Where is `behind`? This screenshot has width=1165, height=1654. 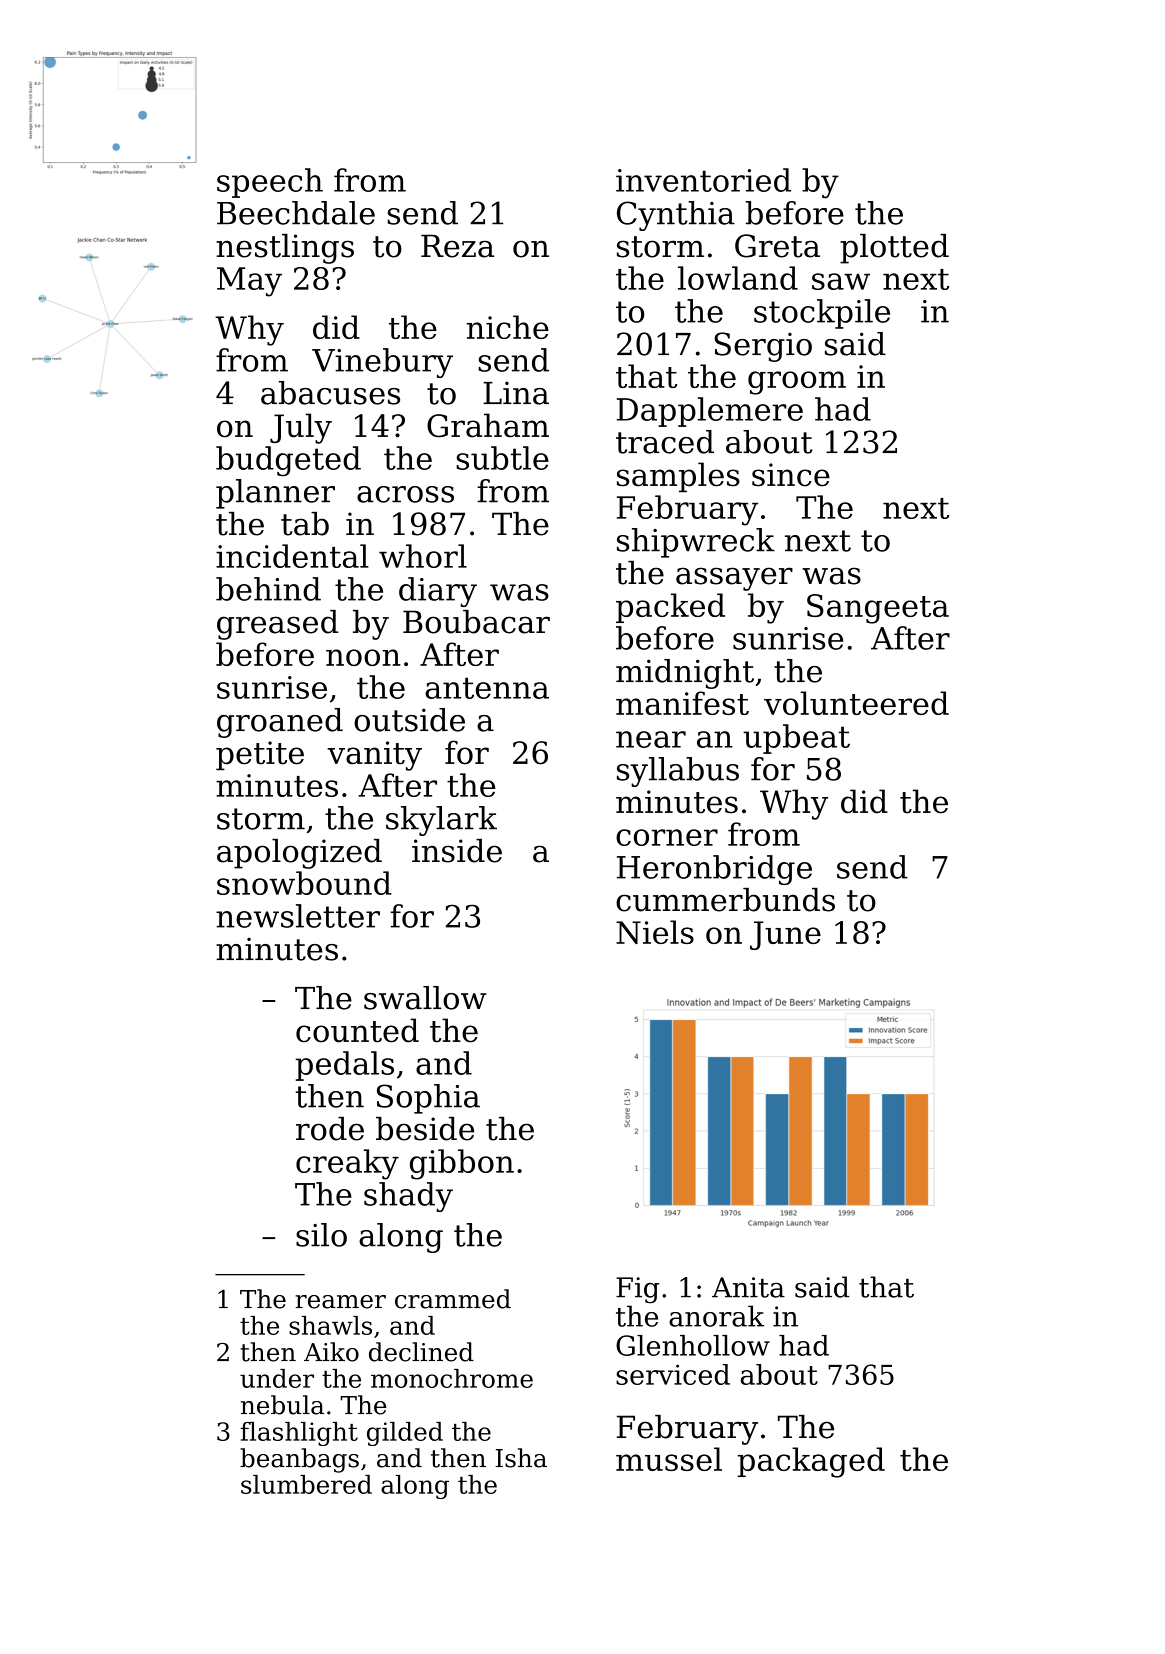 behind is located at coordinates (268, 589).
